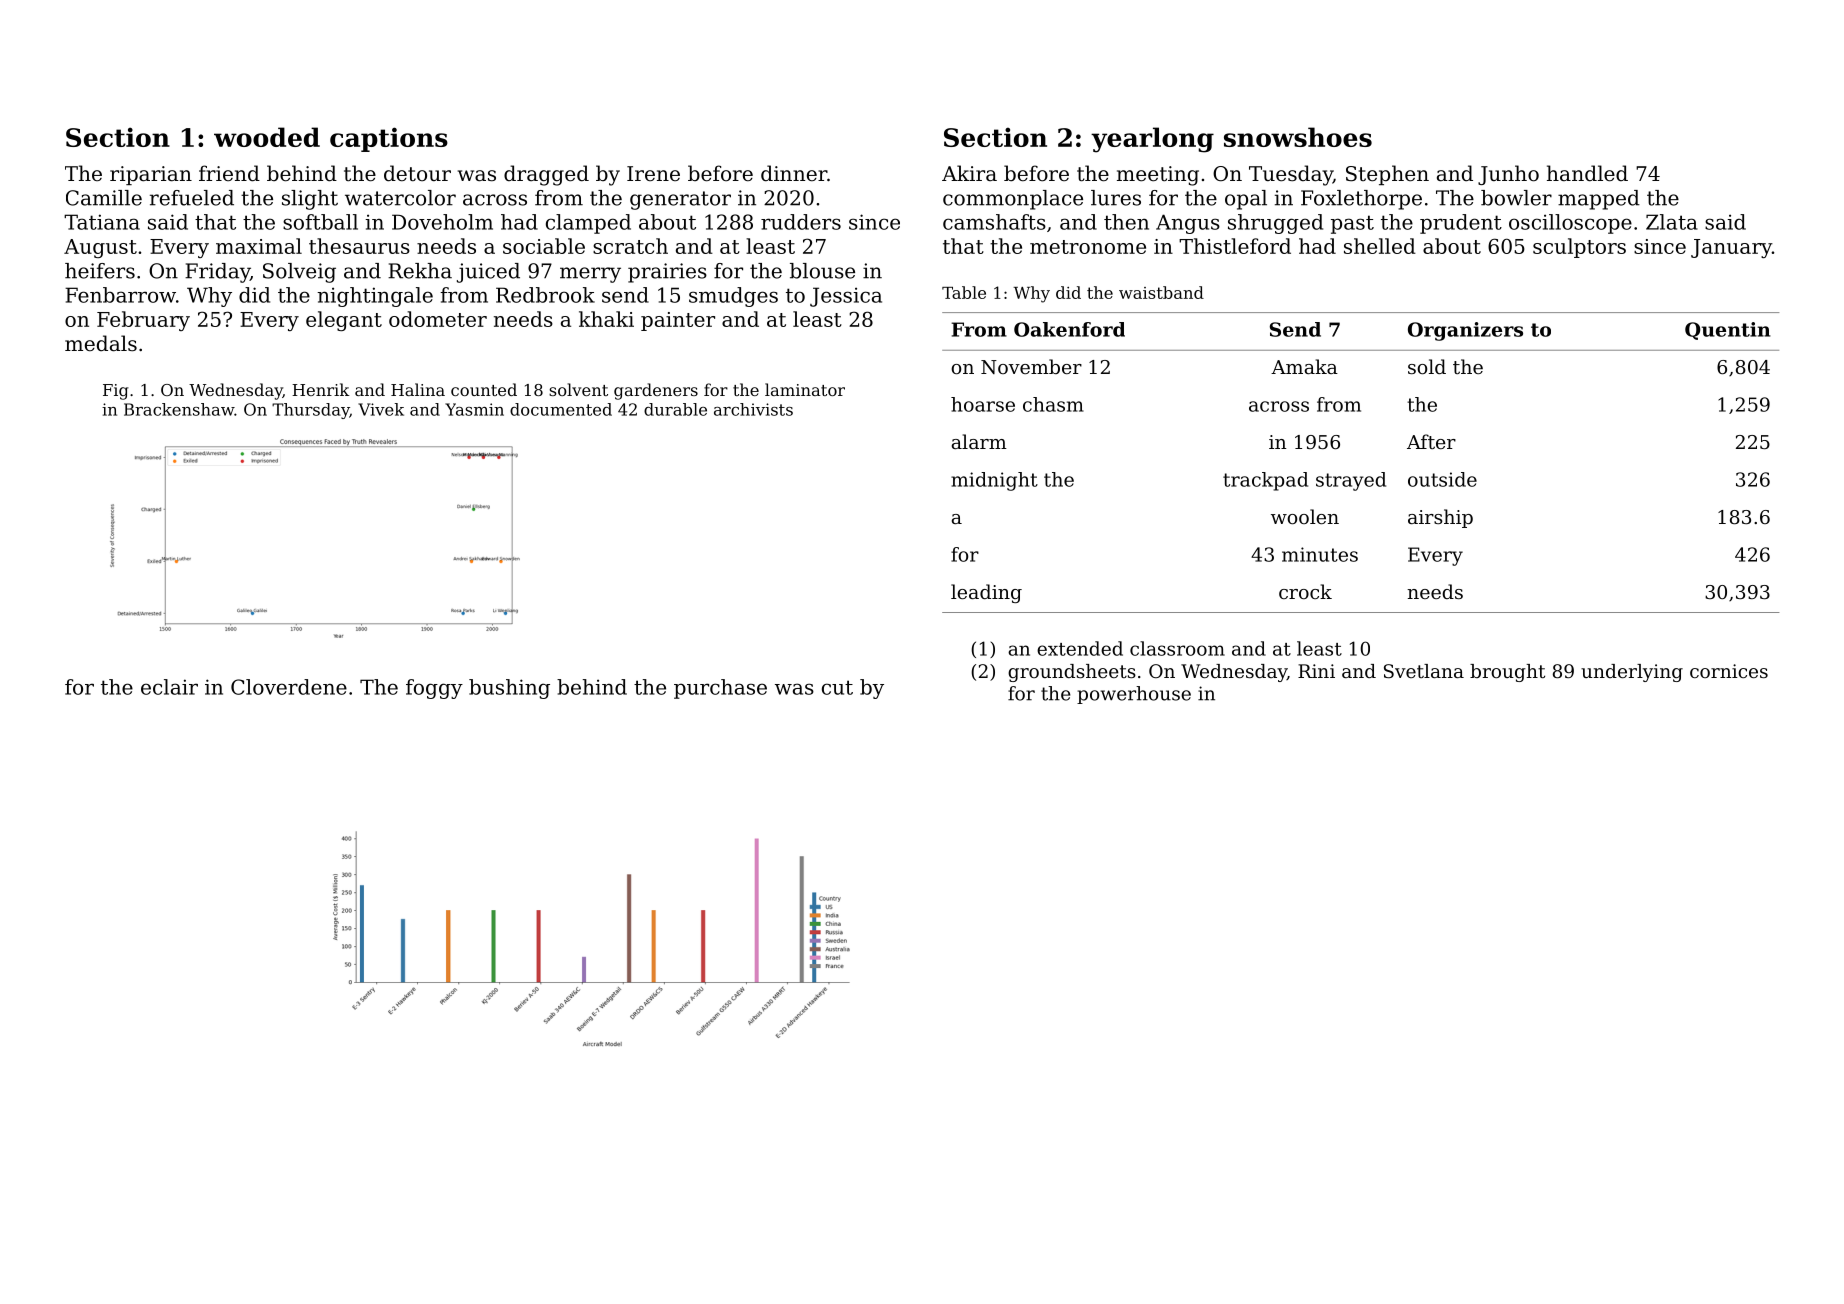 This screenshot has height=1304, width=1844. I want to click on bushing, so click(509, 689).
